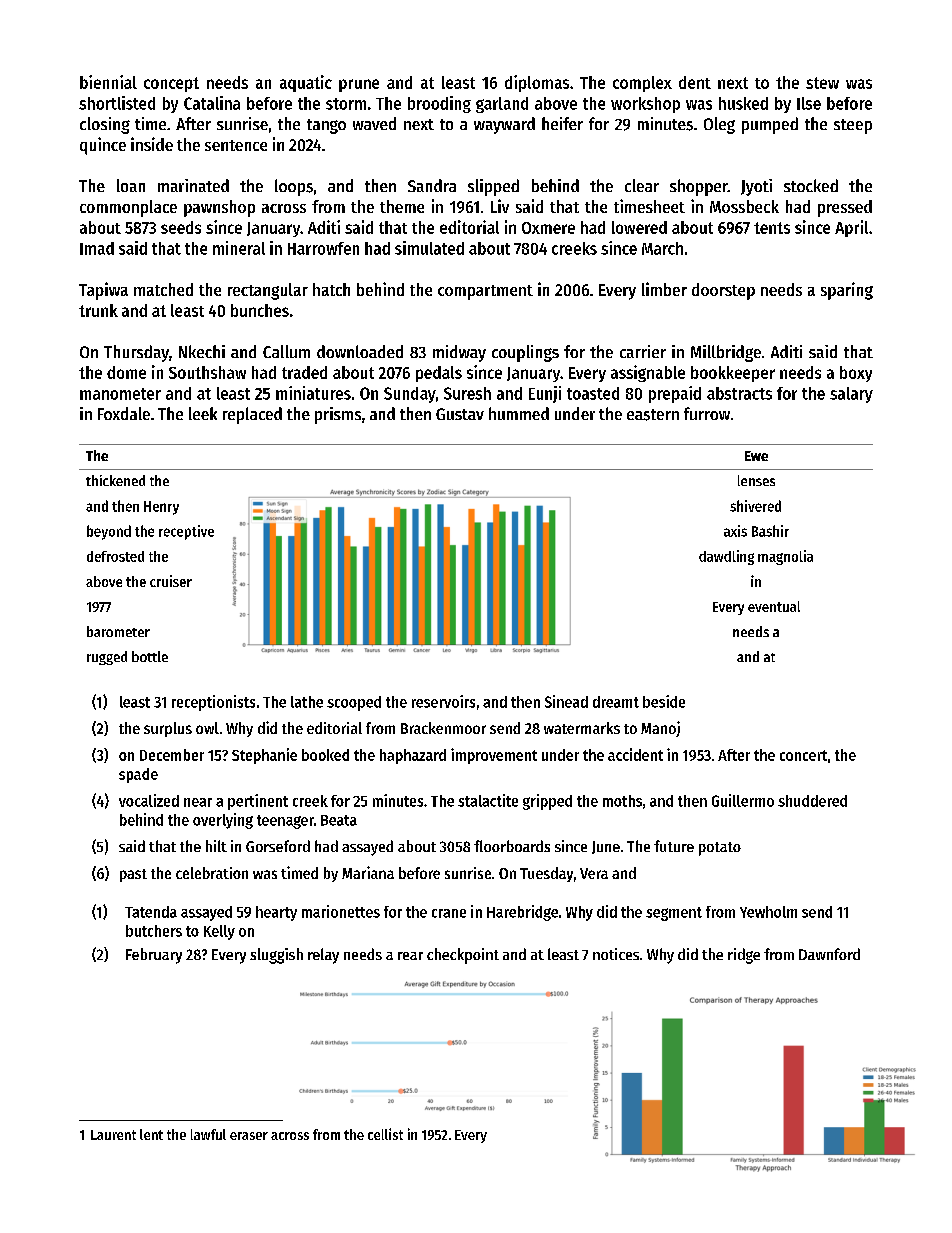 This screenshot has height=1233, width=952. Describe the element at coordinates (519, 413) in the screenshot. I see `hummed` at that location.
